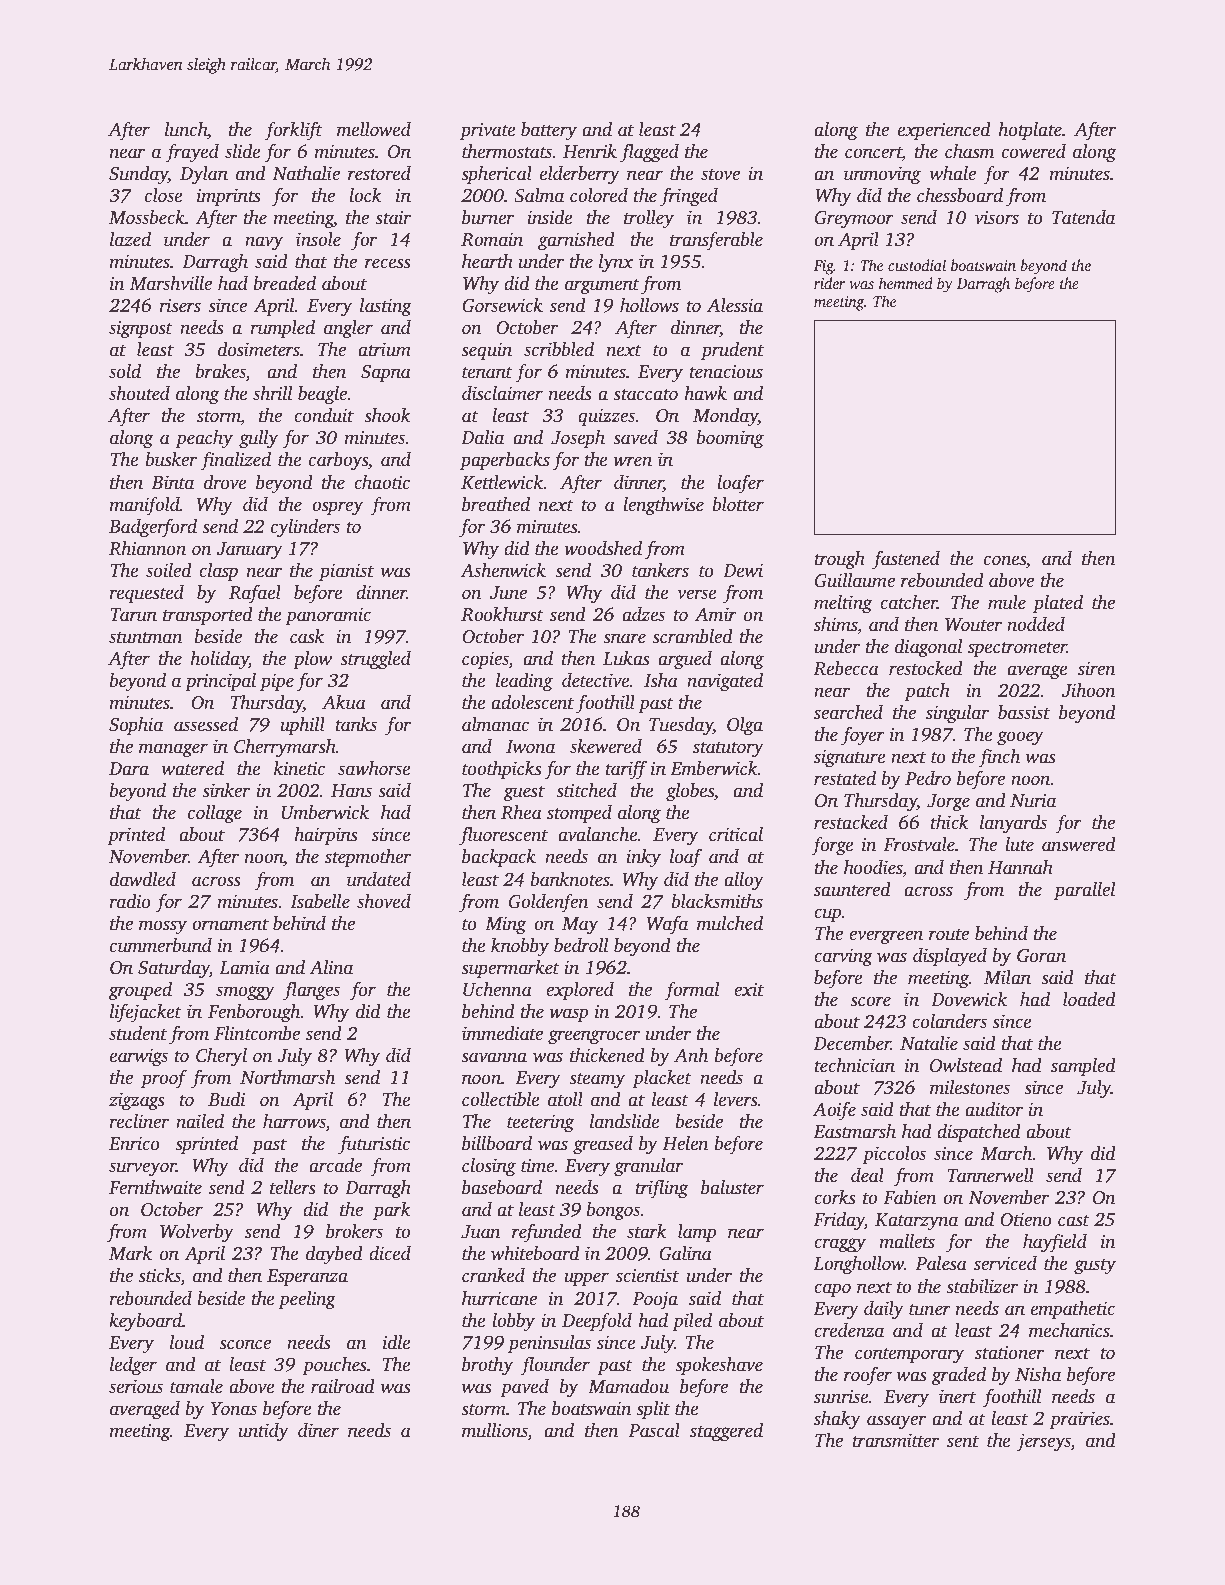 The image size is (1225, 1585). What do you see at coordinates (957, 714) in the screenshot?
I see `singular` at bounding box center [957, 714].
